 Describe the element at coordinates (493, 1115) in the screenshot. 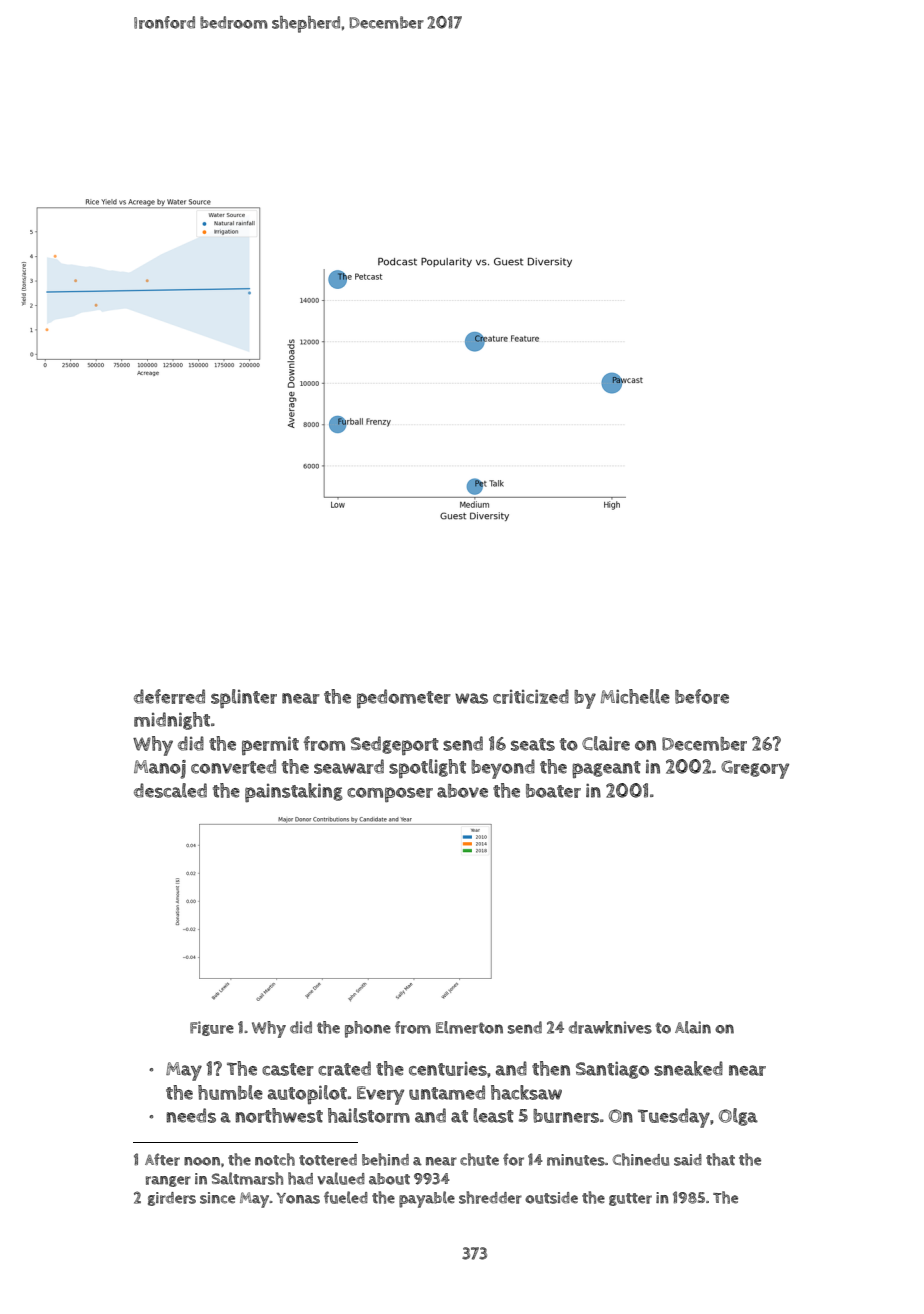

I see `least` at that location.
